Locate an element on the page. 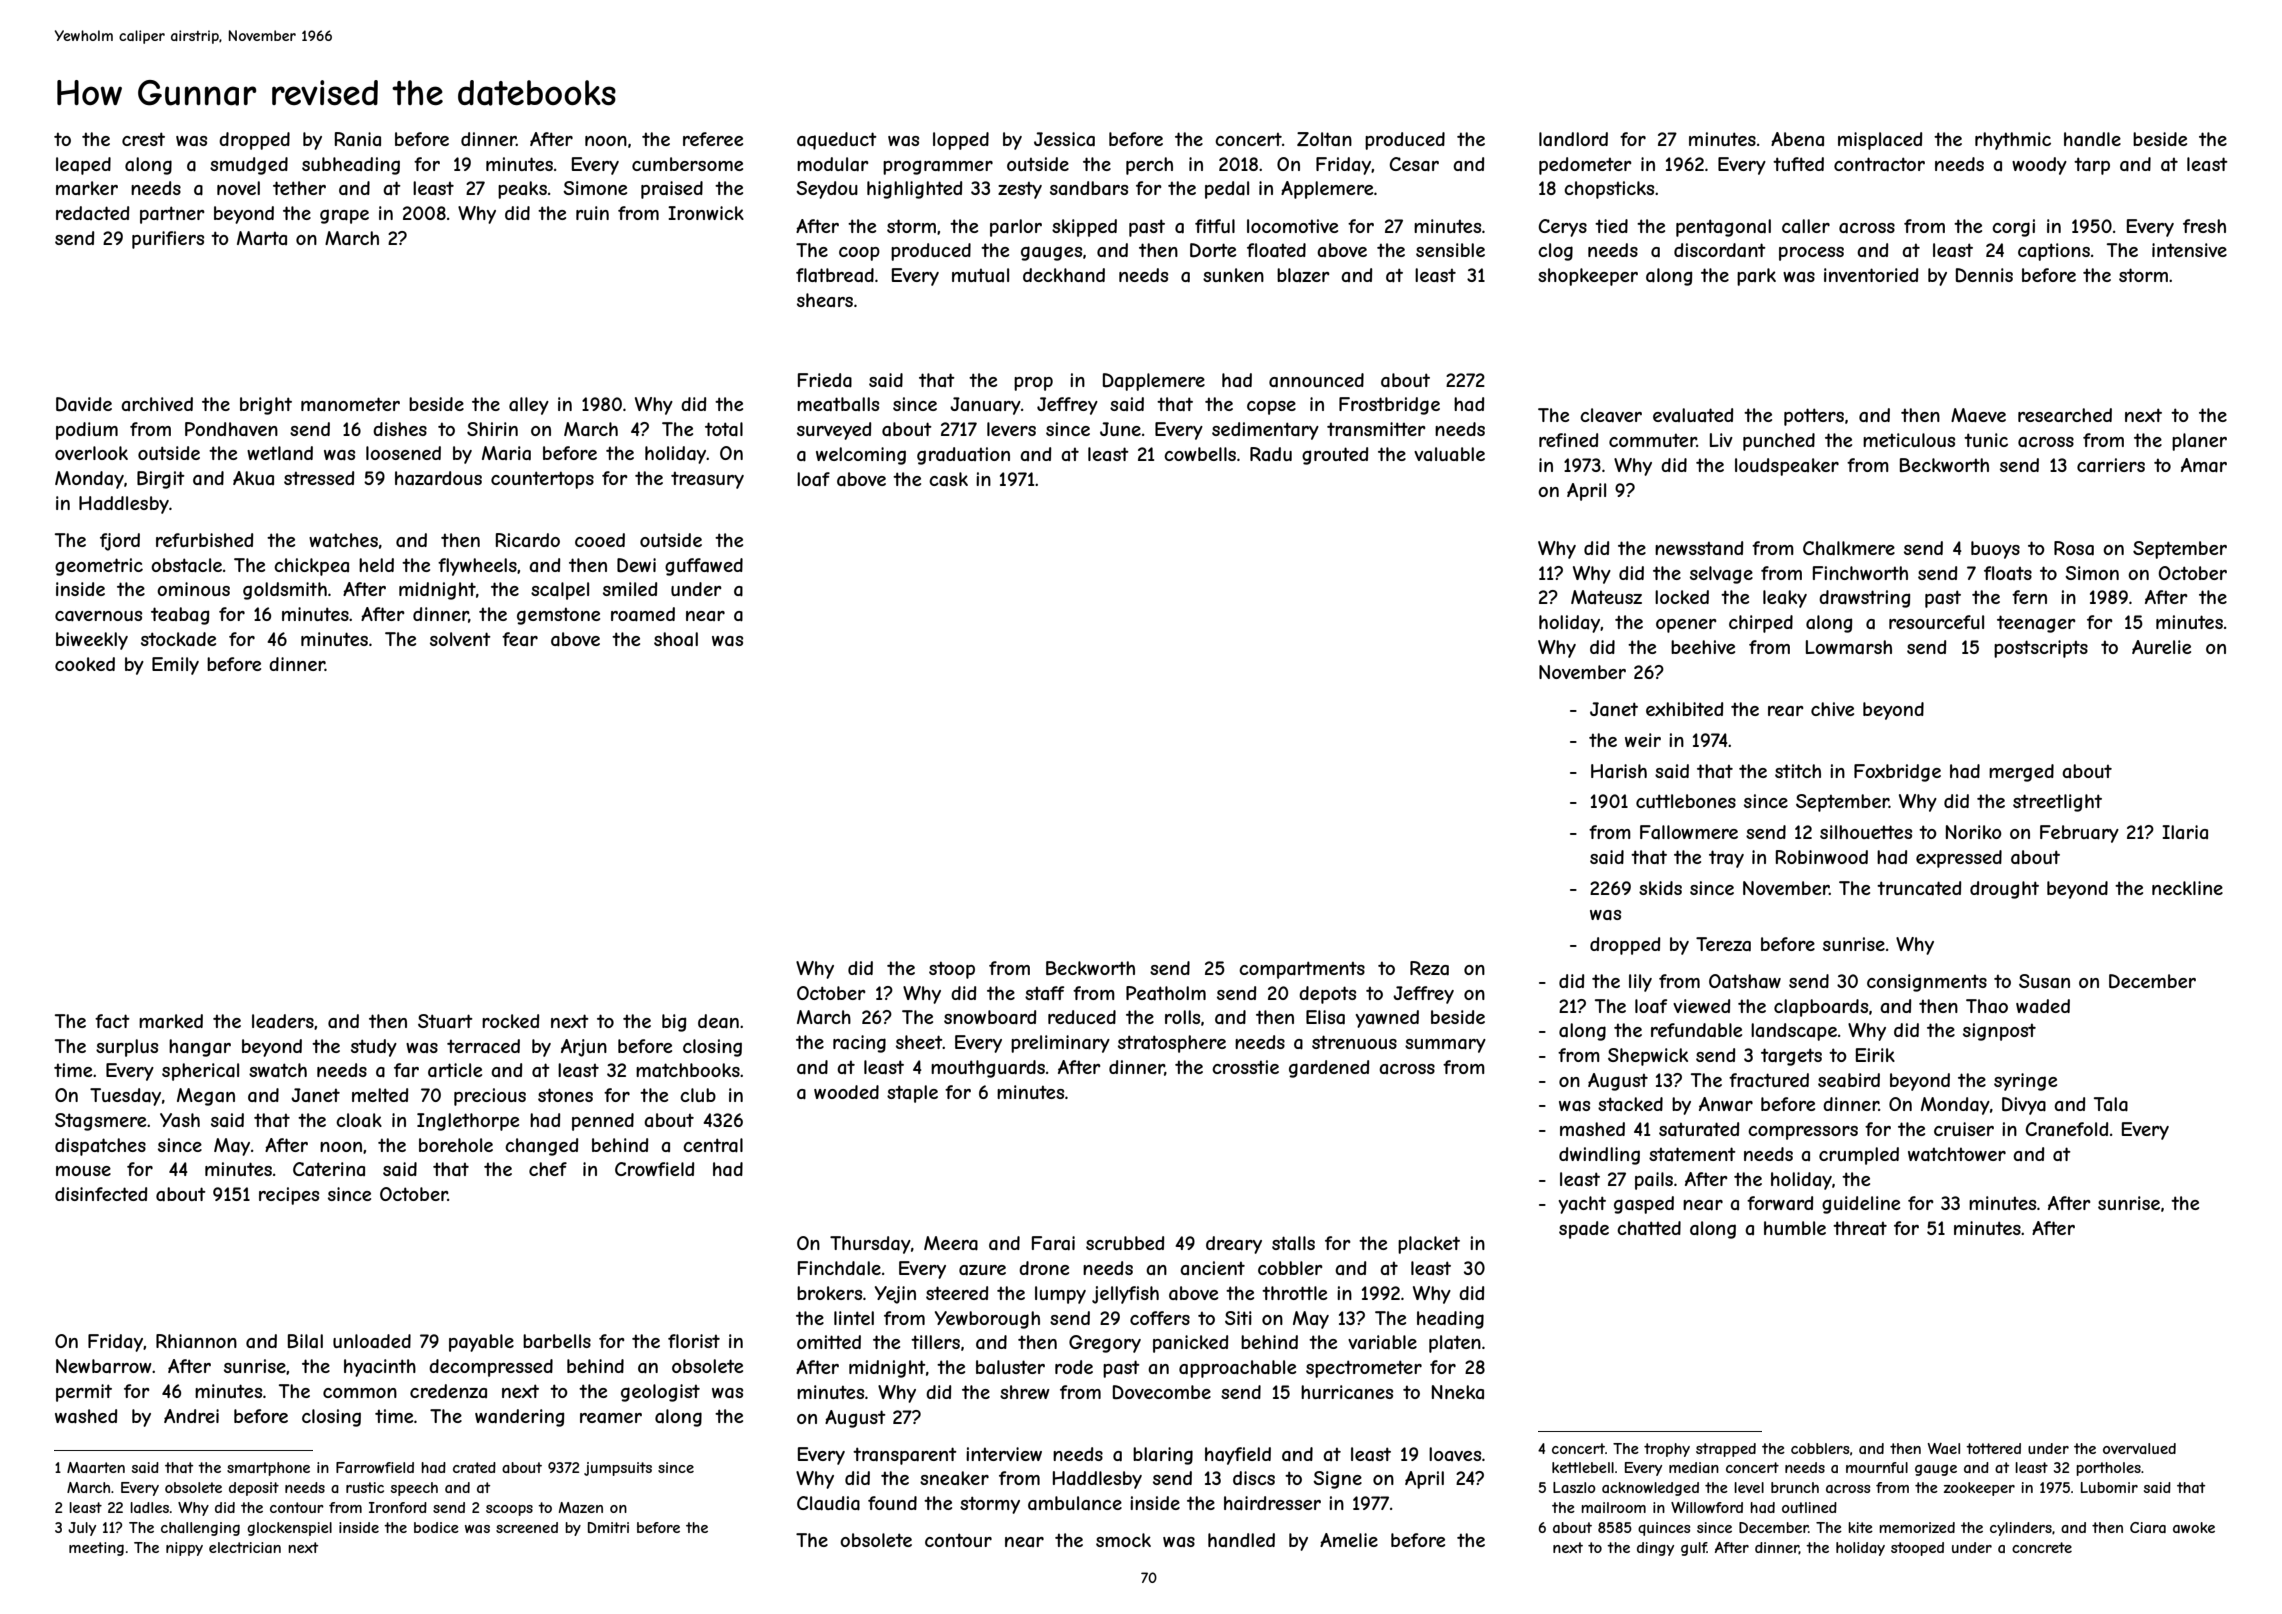 Image resolution: width=2282 pixels, height=1614 pixels. Lubomir is located at coordinates (2109, 1487).
